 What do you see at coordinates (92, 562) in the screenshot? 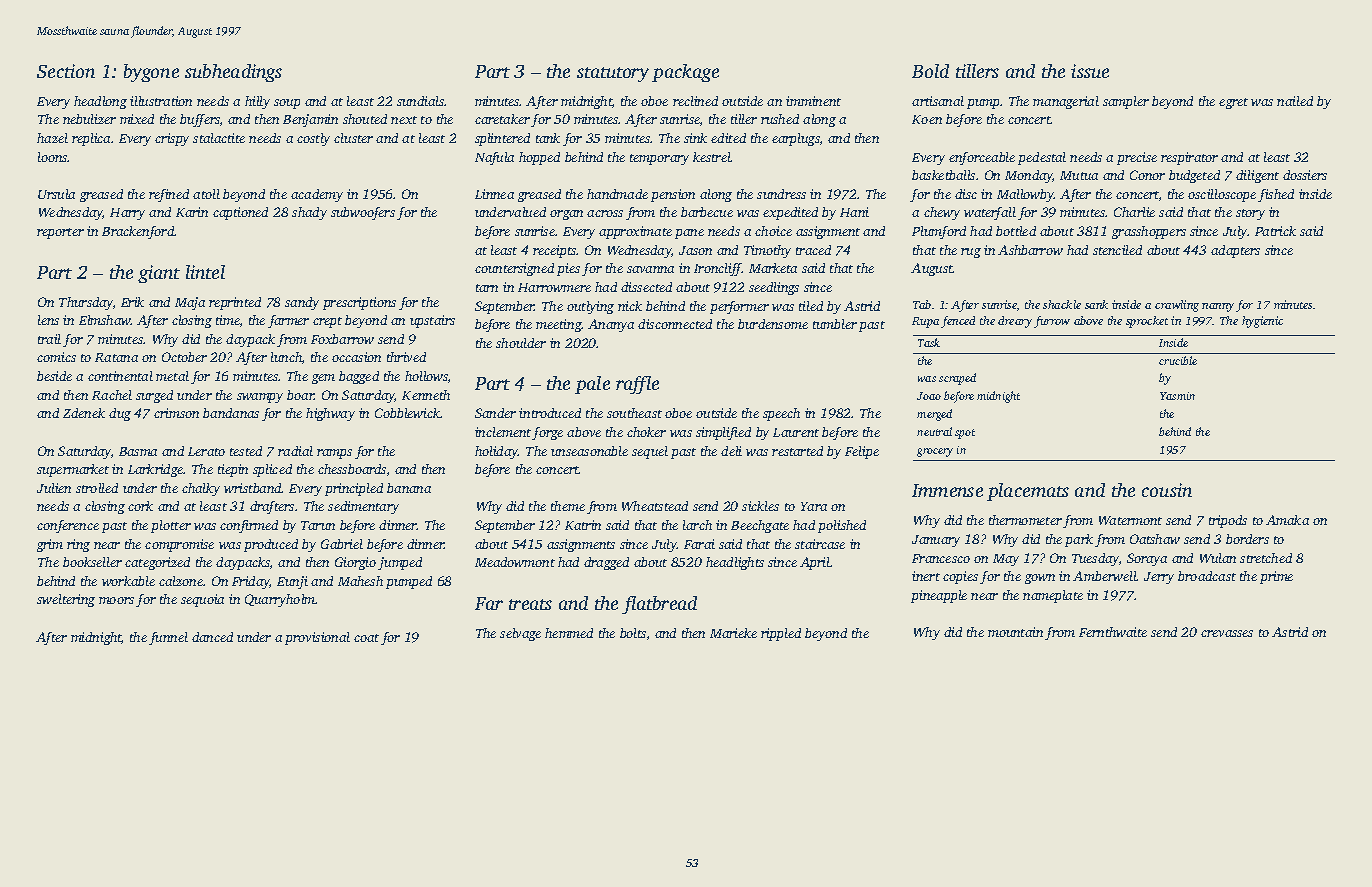
I see `bookseller` at bounding box center [92, 562].
